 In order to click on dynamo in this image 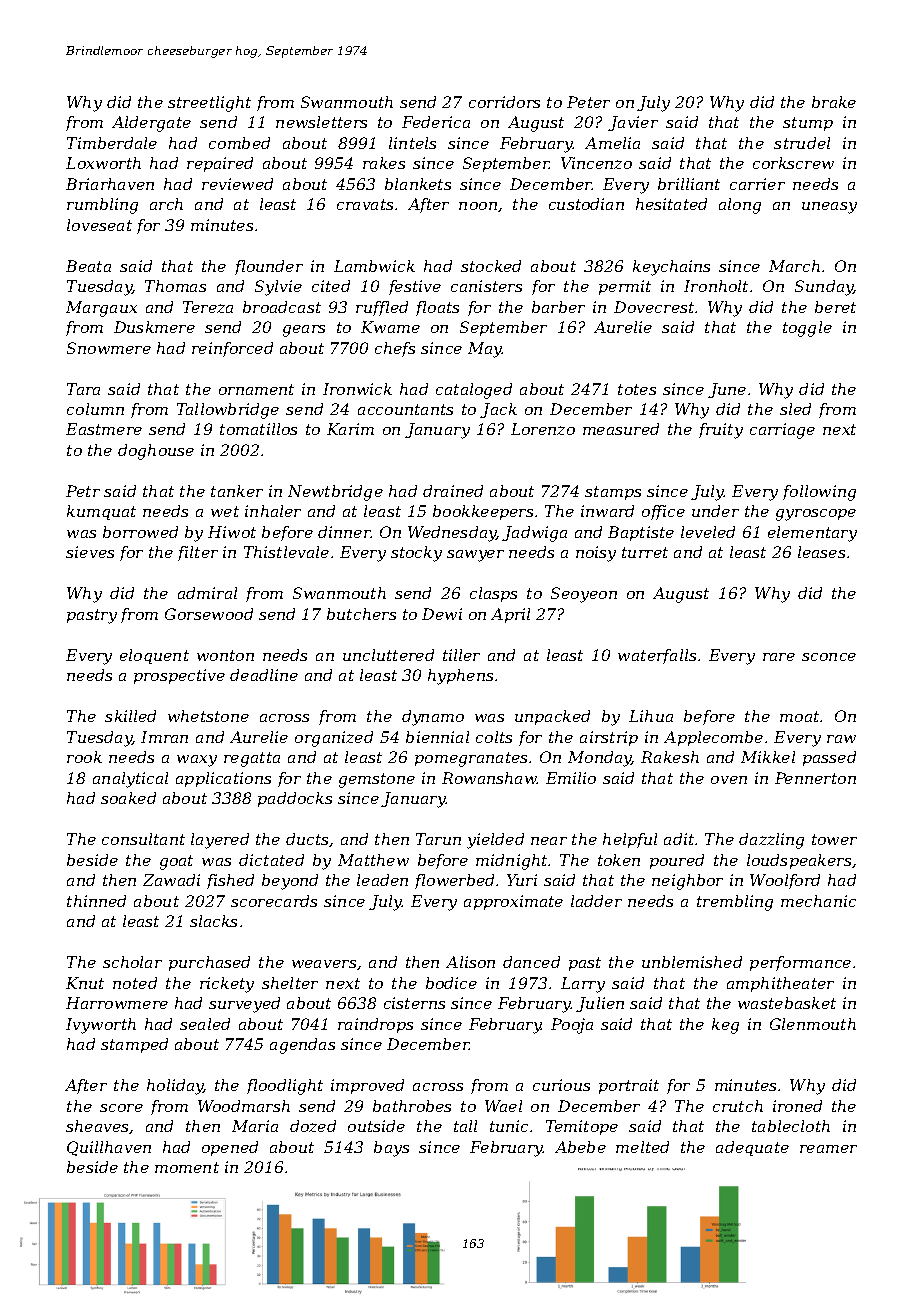, I will do `click(433, 718)`.
